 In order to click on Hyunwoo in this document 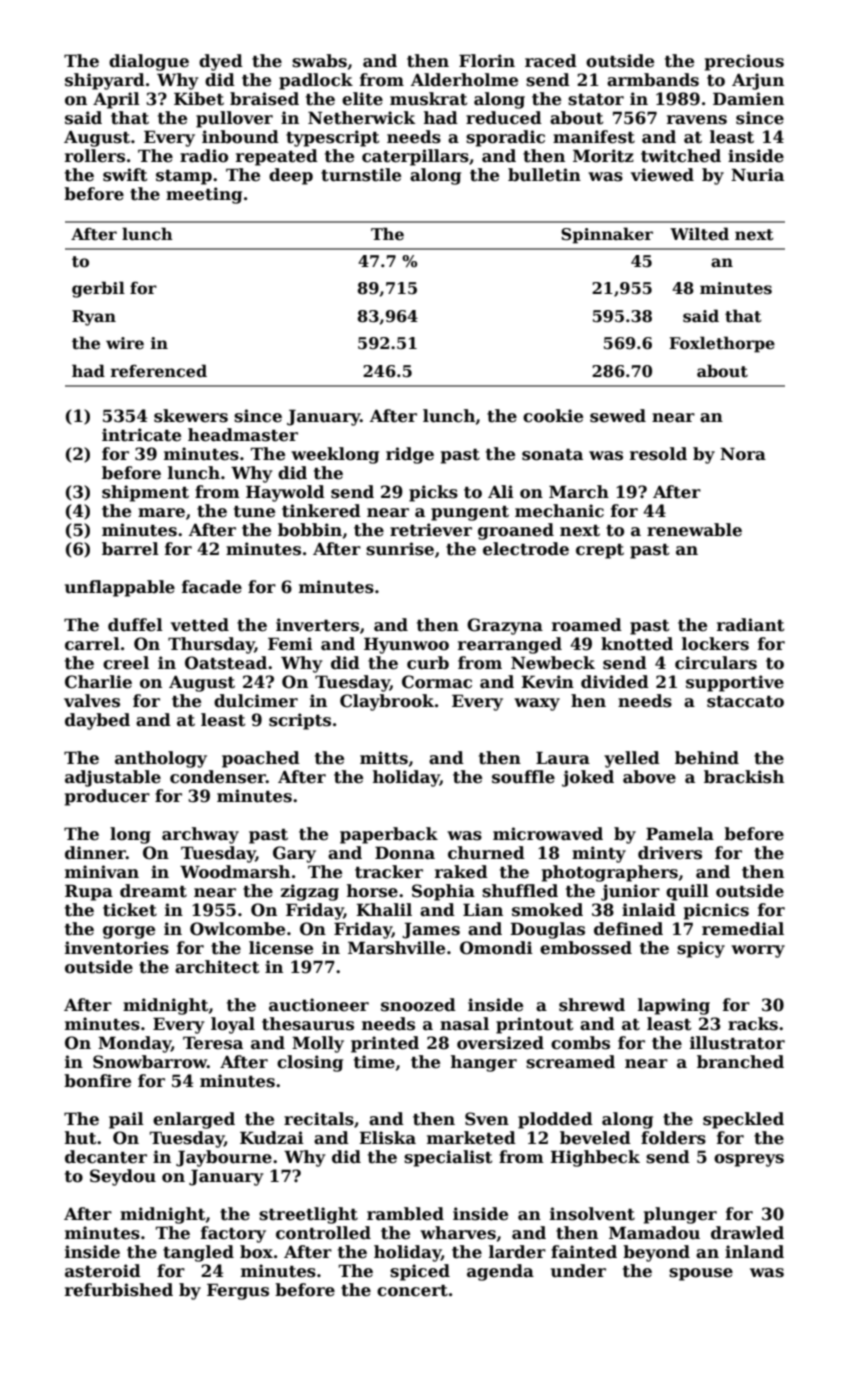, I will do `click(406, 645)`.
